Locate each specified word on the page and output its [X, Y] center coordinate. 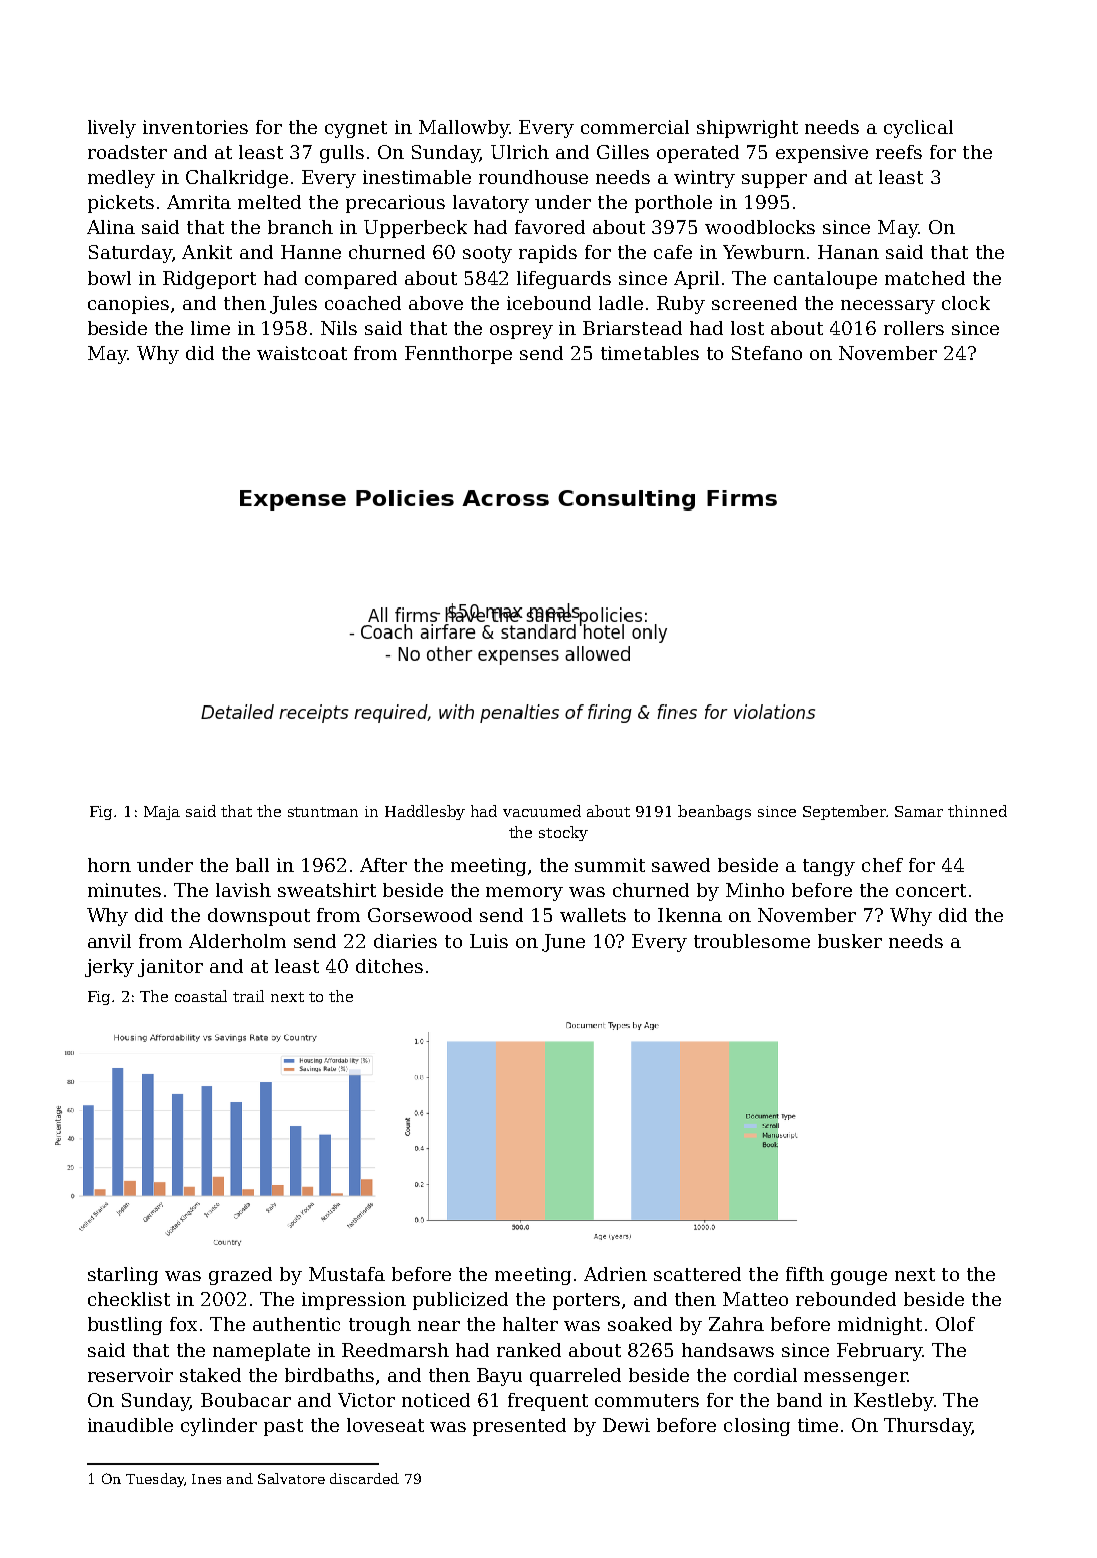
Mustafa [347, 1274]
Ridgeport [209, 280]
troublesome [752, 941]
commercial [635, 127]
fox [183, 1324]
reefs [899, 152]
